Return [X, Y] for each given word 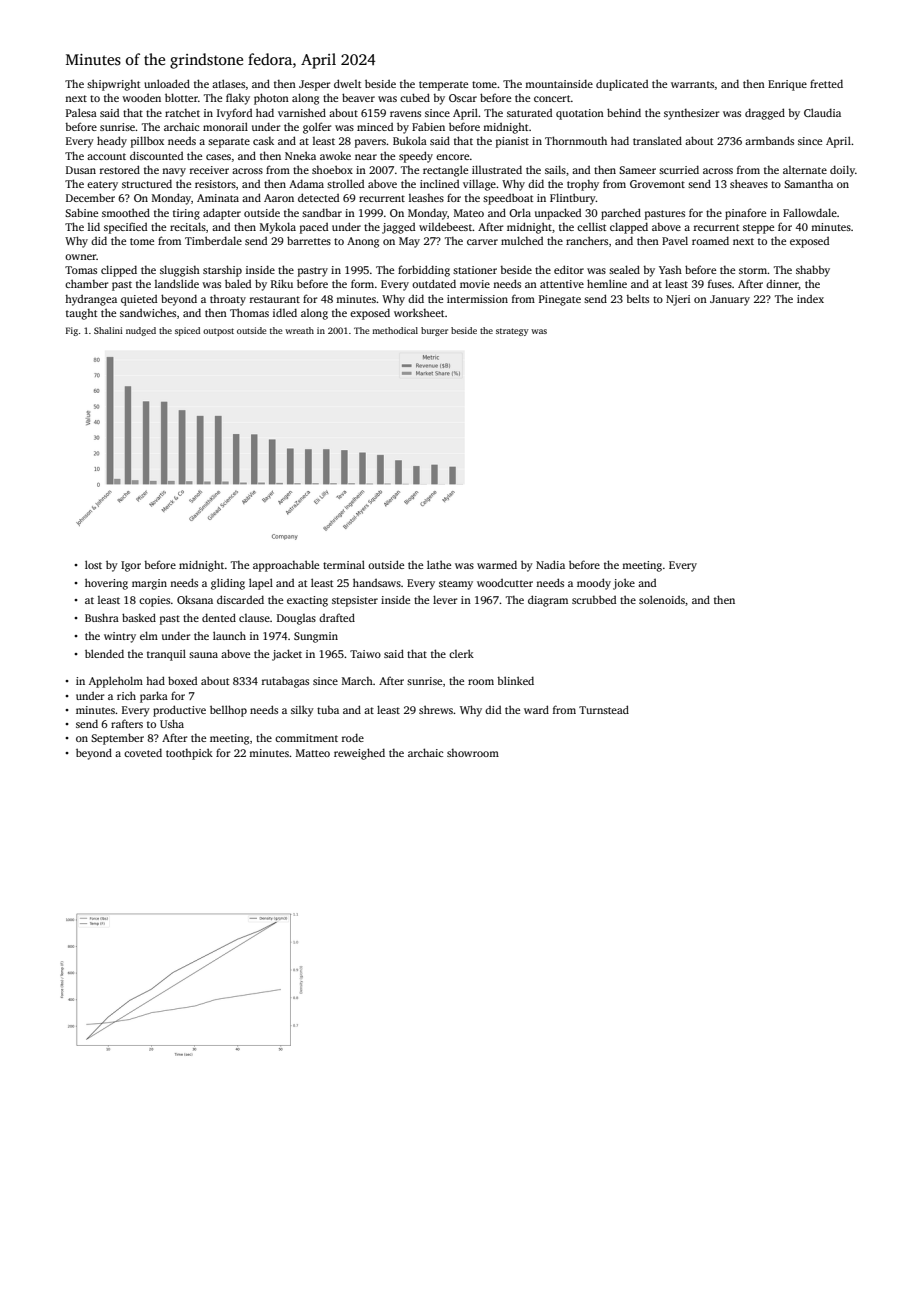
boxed [182, 680]
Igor [131, 566]
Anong [363, 242]
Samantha [808, 184]
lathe [439, 564]
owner [81, 257]
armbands [769, 140]
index [810, 299]
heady [112, 142]
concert [552, 98]
